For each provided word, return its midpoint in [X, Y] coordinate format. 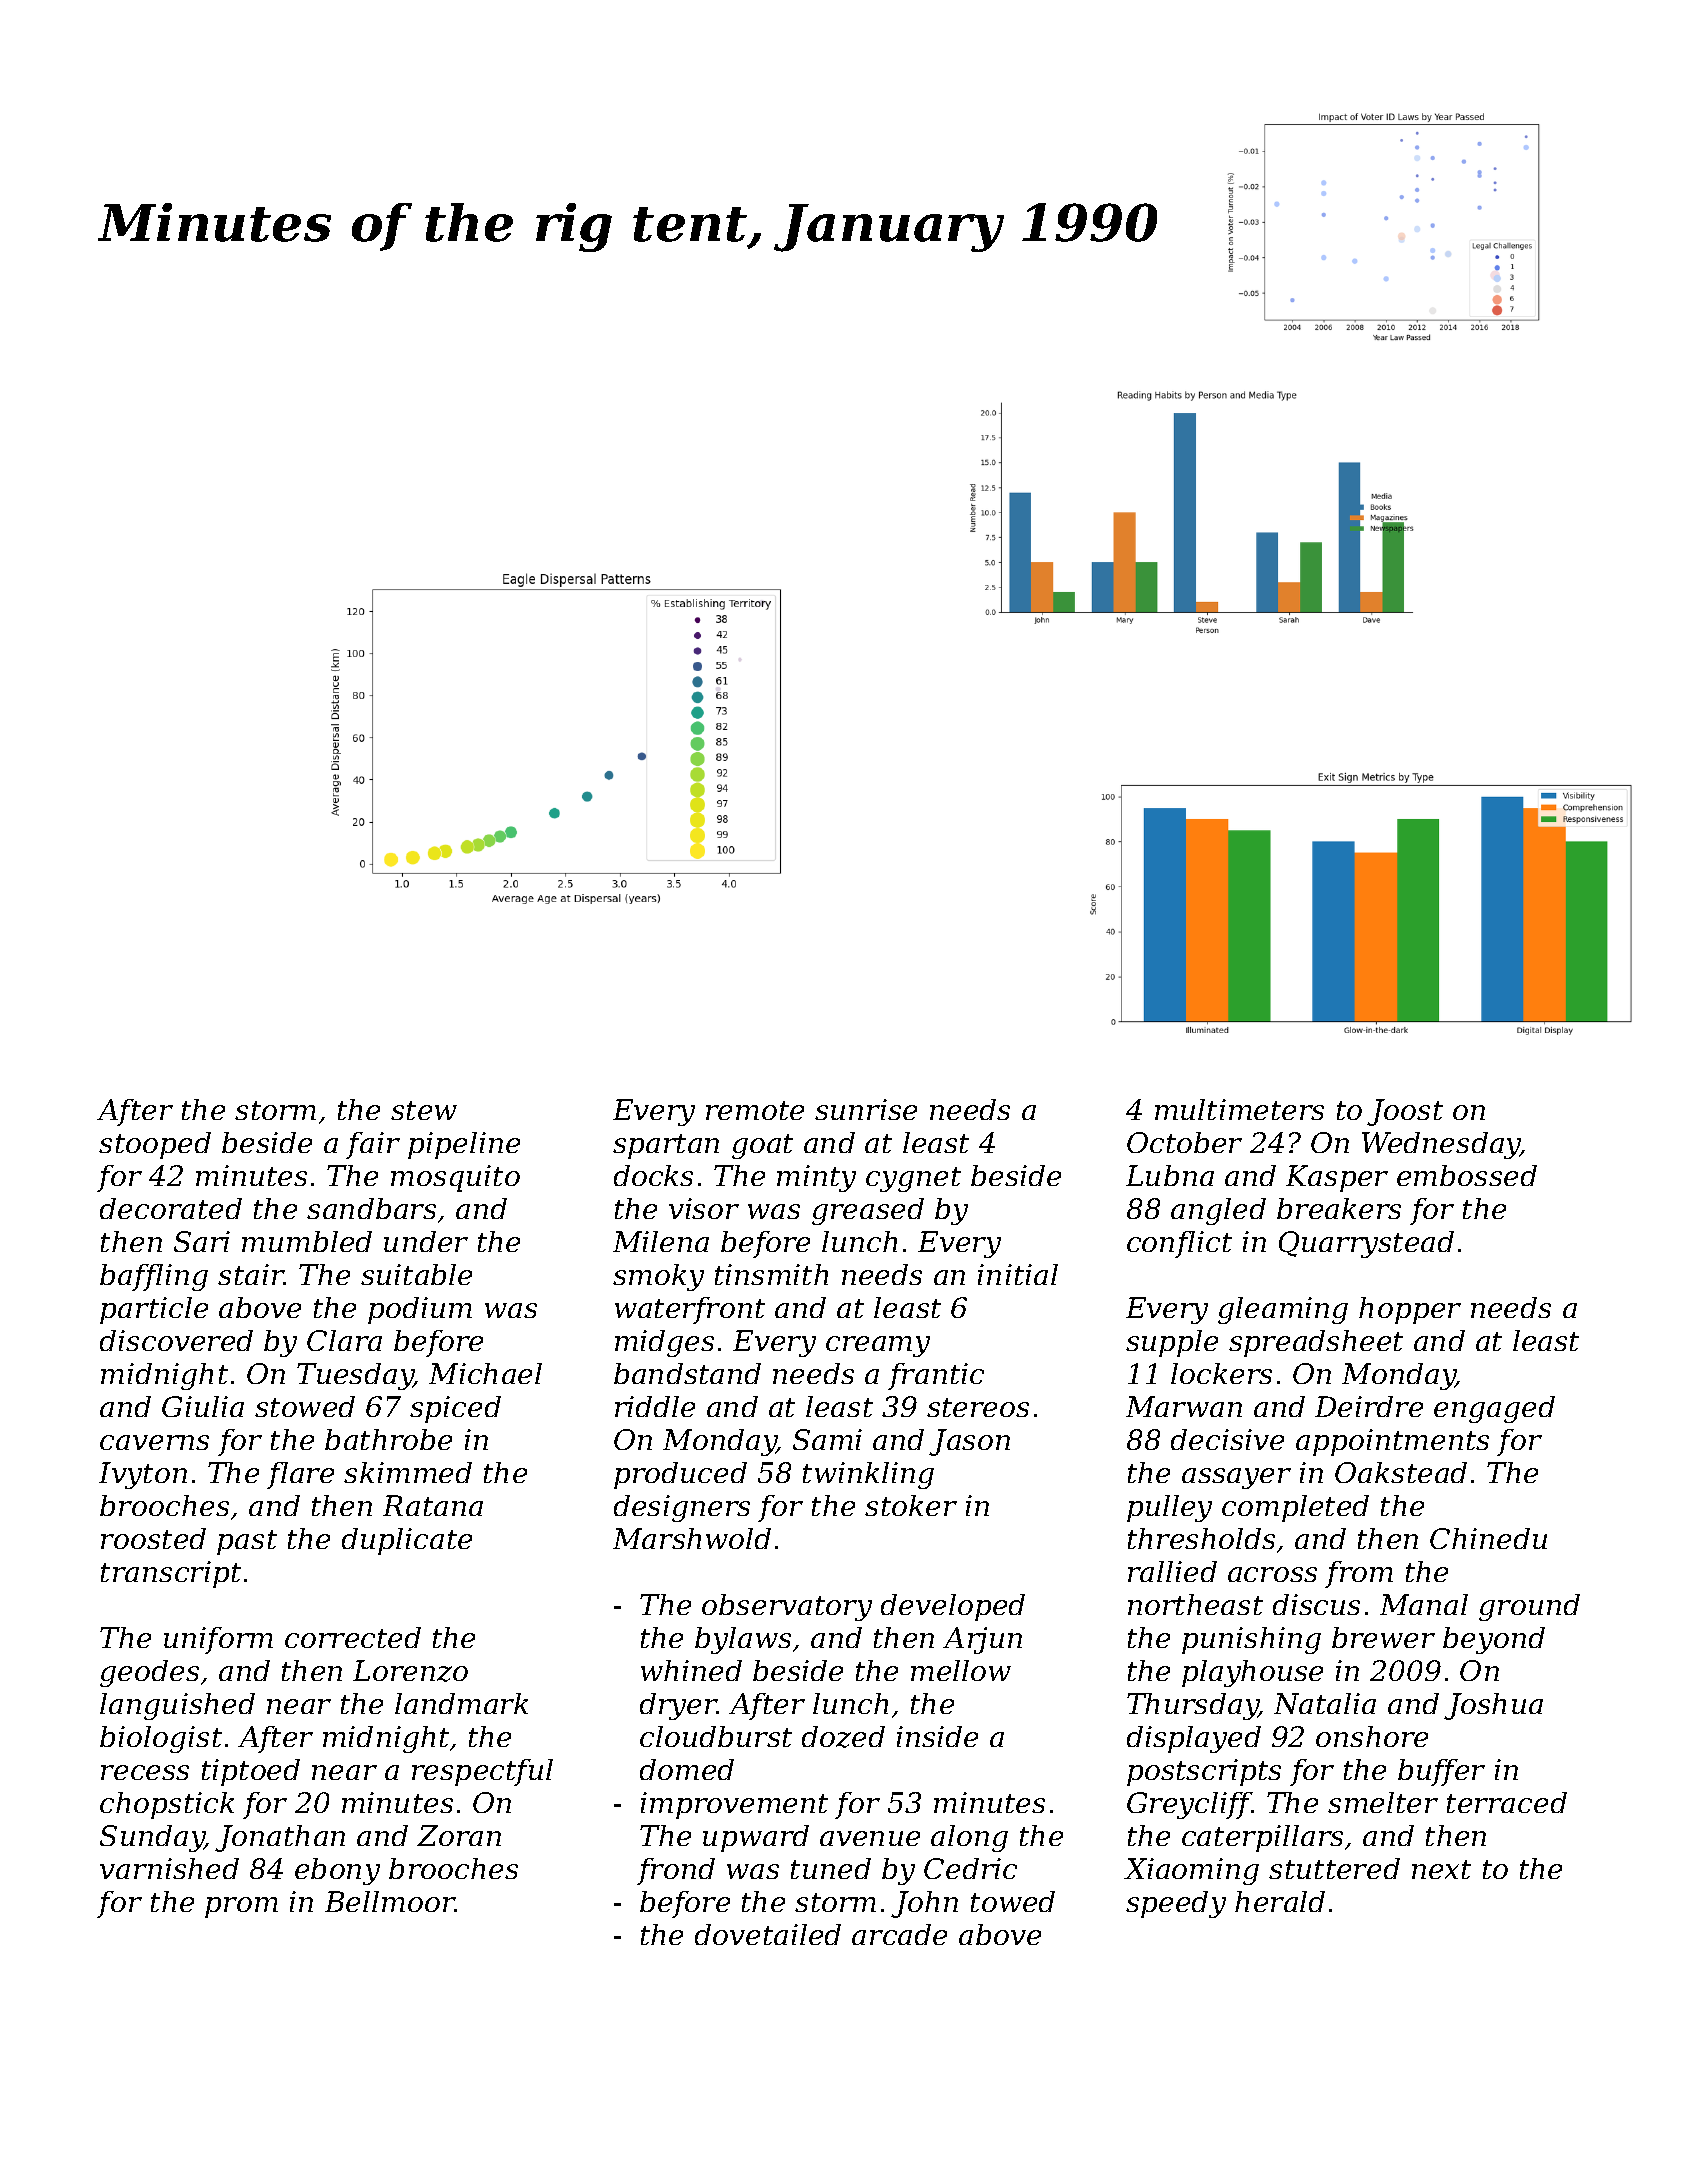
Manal [1424, 1604]
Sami [827, 1439]
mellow [961, 1670]
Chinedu [1488, 1538]
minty [816, 1178]
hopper [1410, 1310]
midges [664, 1343]
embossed [1467, 1175]
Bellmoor [390, 1901]
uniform [218, 1640]
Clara [344, 1340]
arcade [899, 1934]
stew [424, 1110]
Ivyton [143, 1475]
